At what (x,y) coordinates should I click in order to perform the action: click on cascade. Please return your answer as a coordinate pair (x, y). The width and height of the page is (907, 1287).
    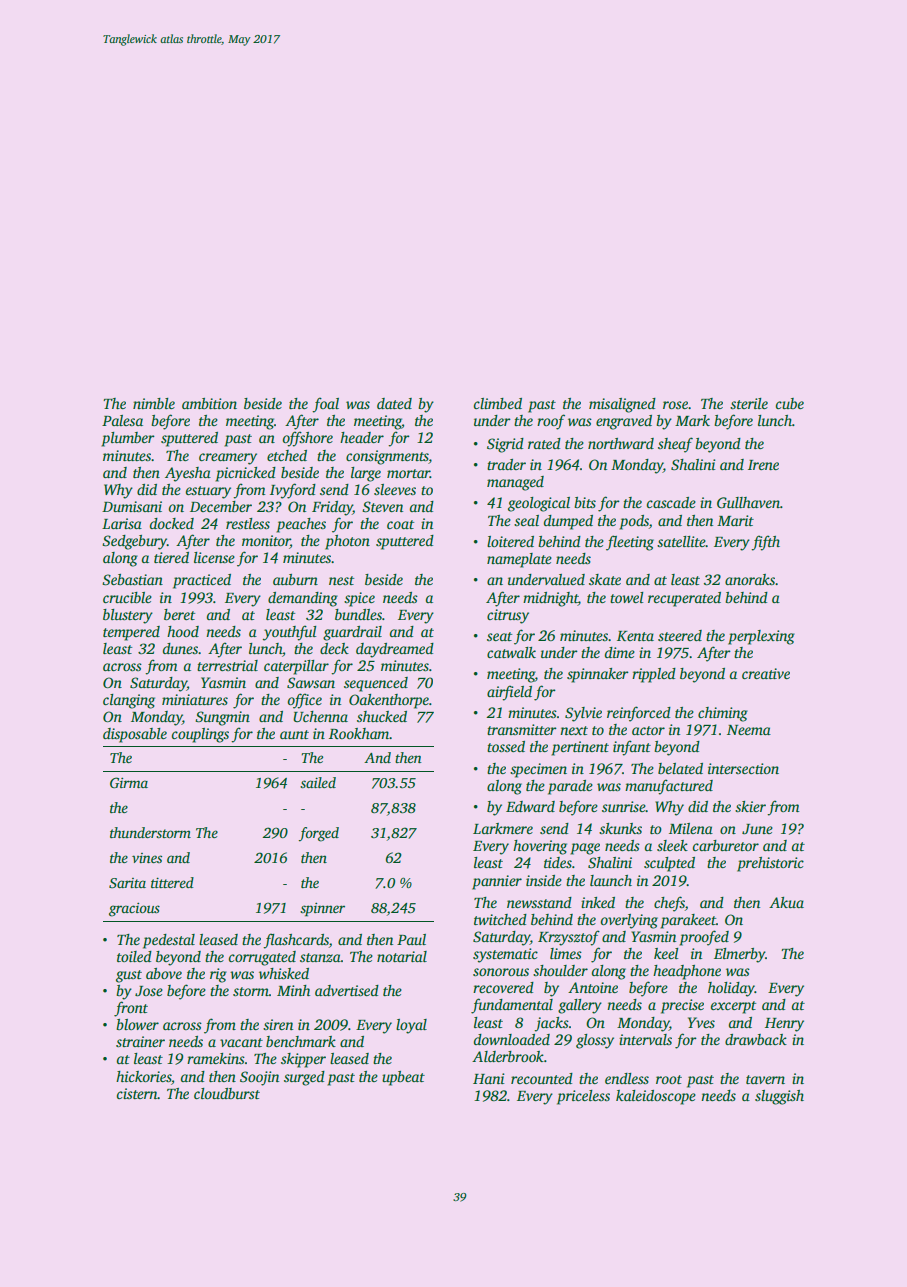
    Looking at the image, I should click on (671, 502).
